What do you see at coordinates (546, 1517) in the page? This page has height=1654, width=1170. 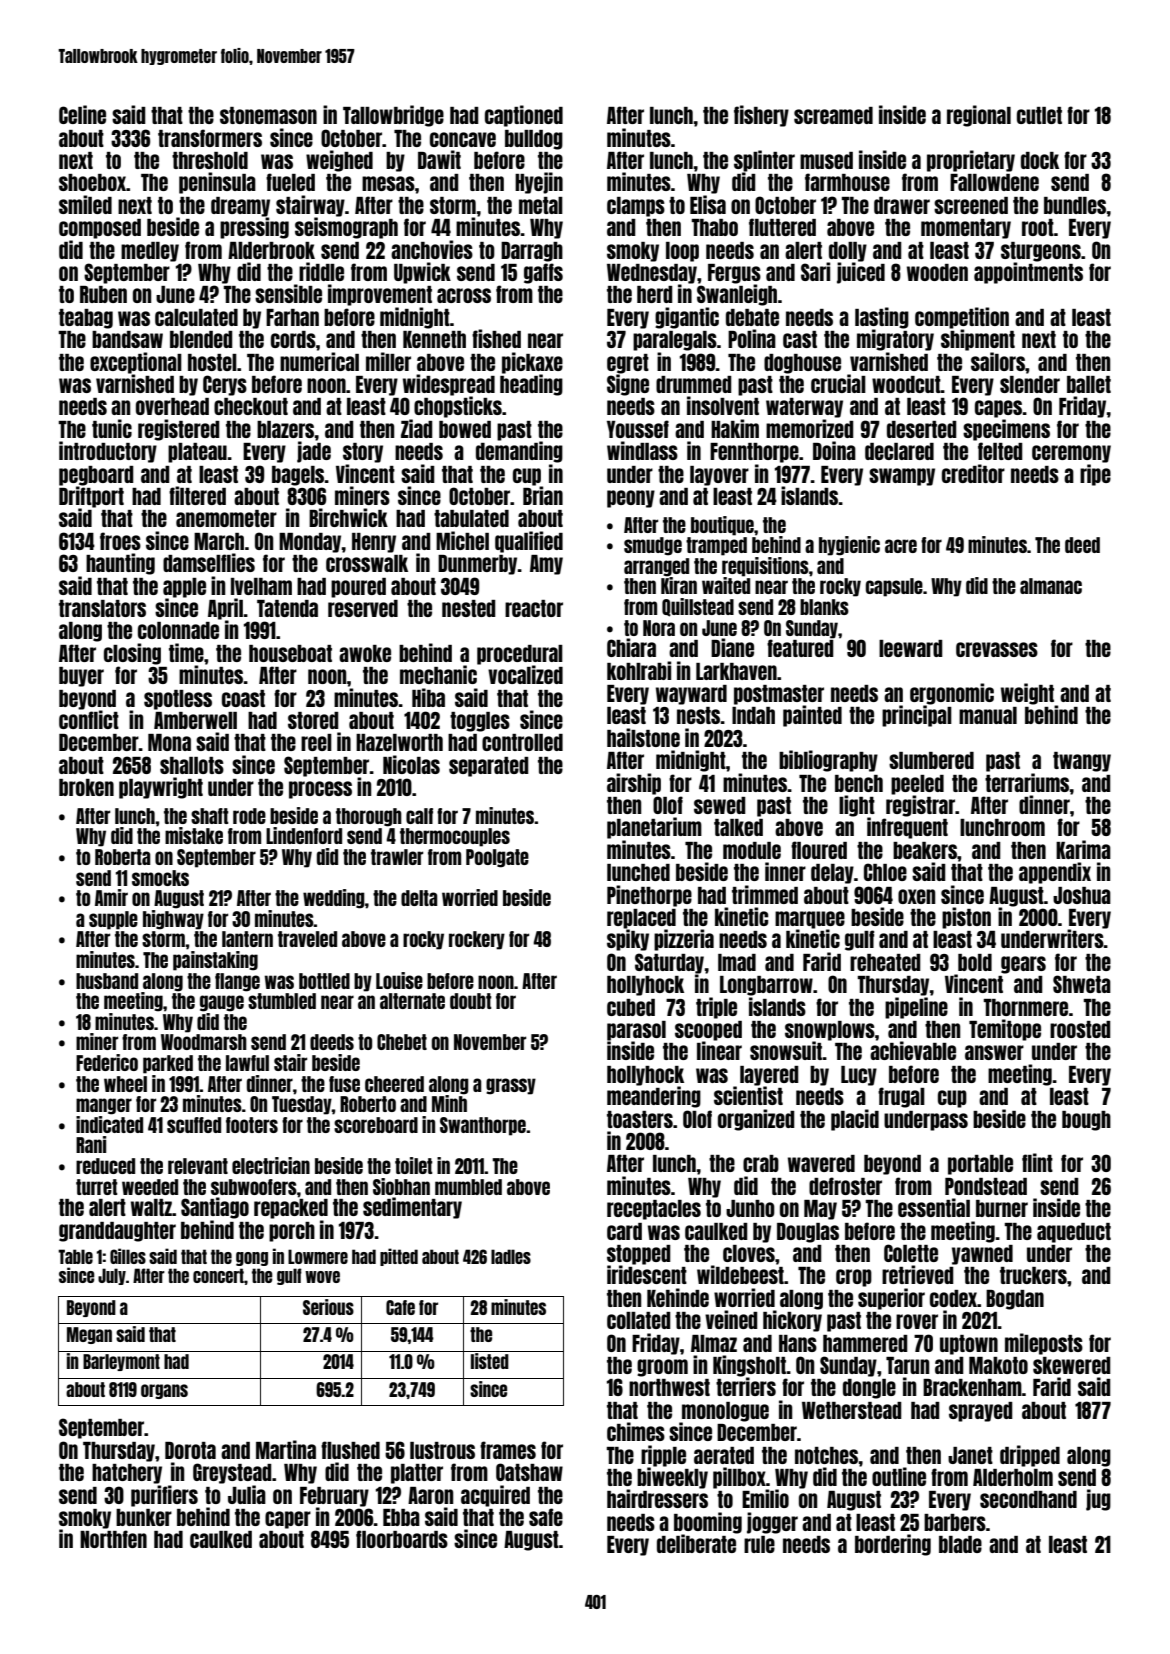 I see `safe` at bounding box center [546, 1517].
